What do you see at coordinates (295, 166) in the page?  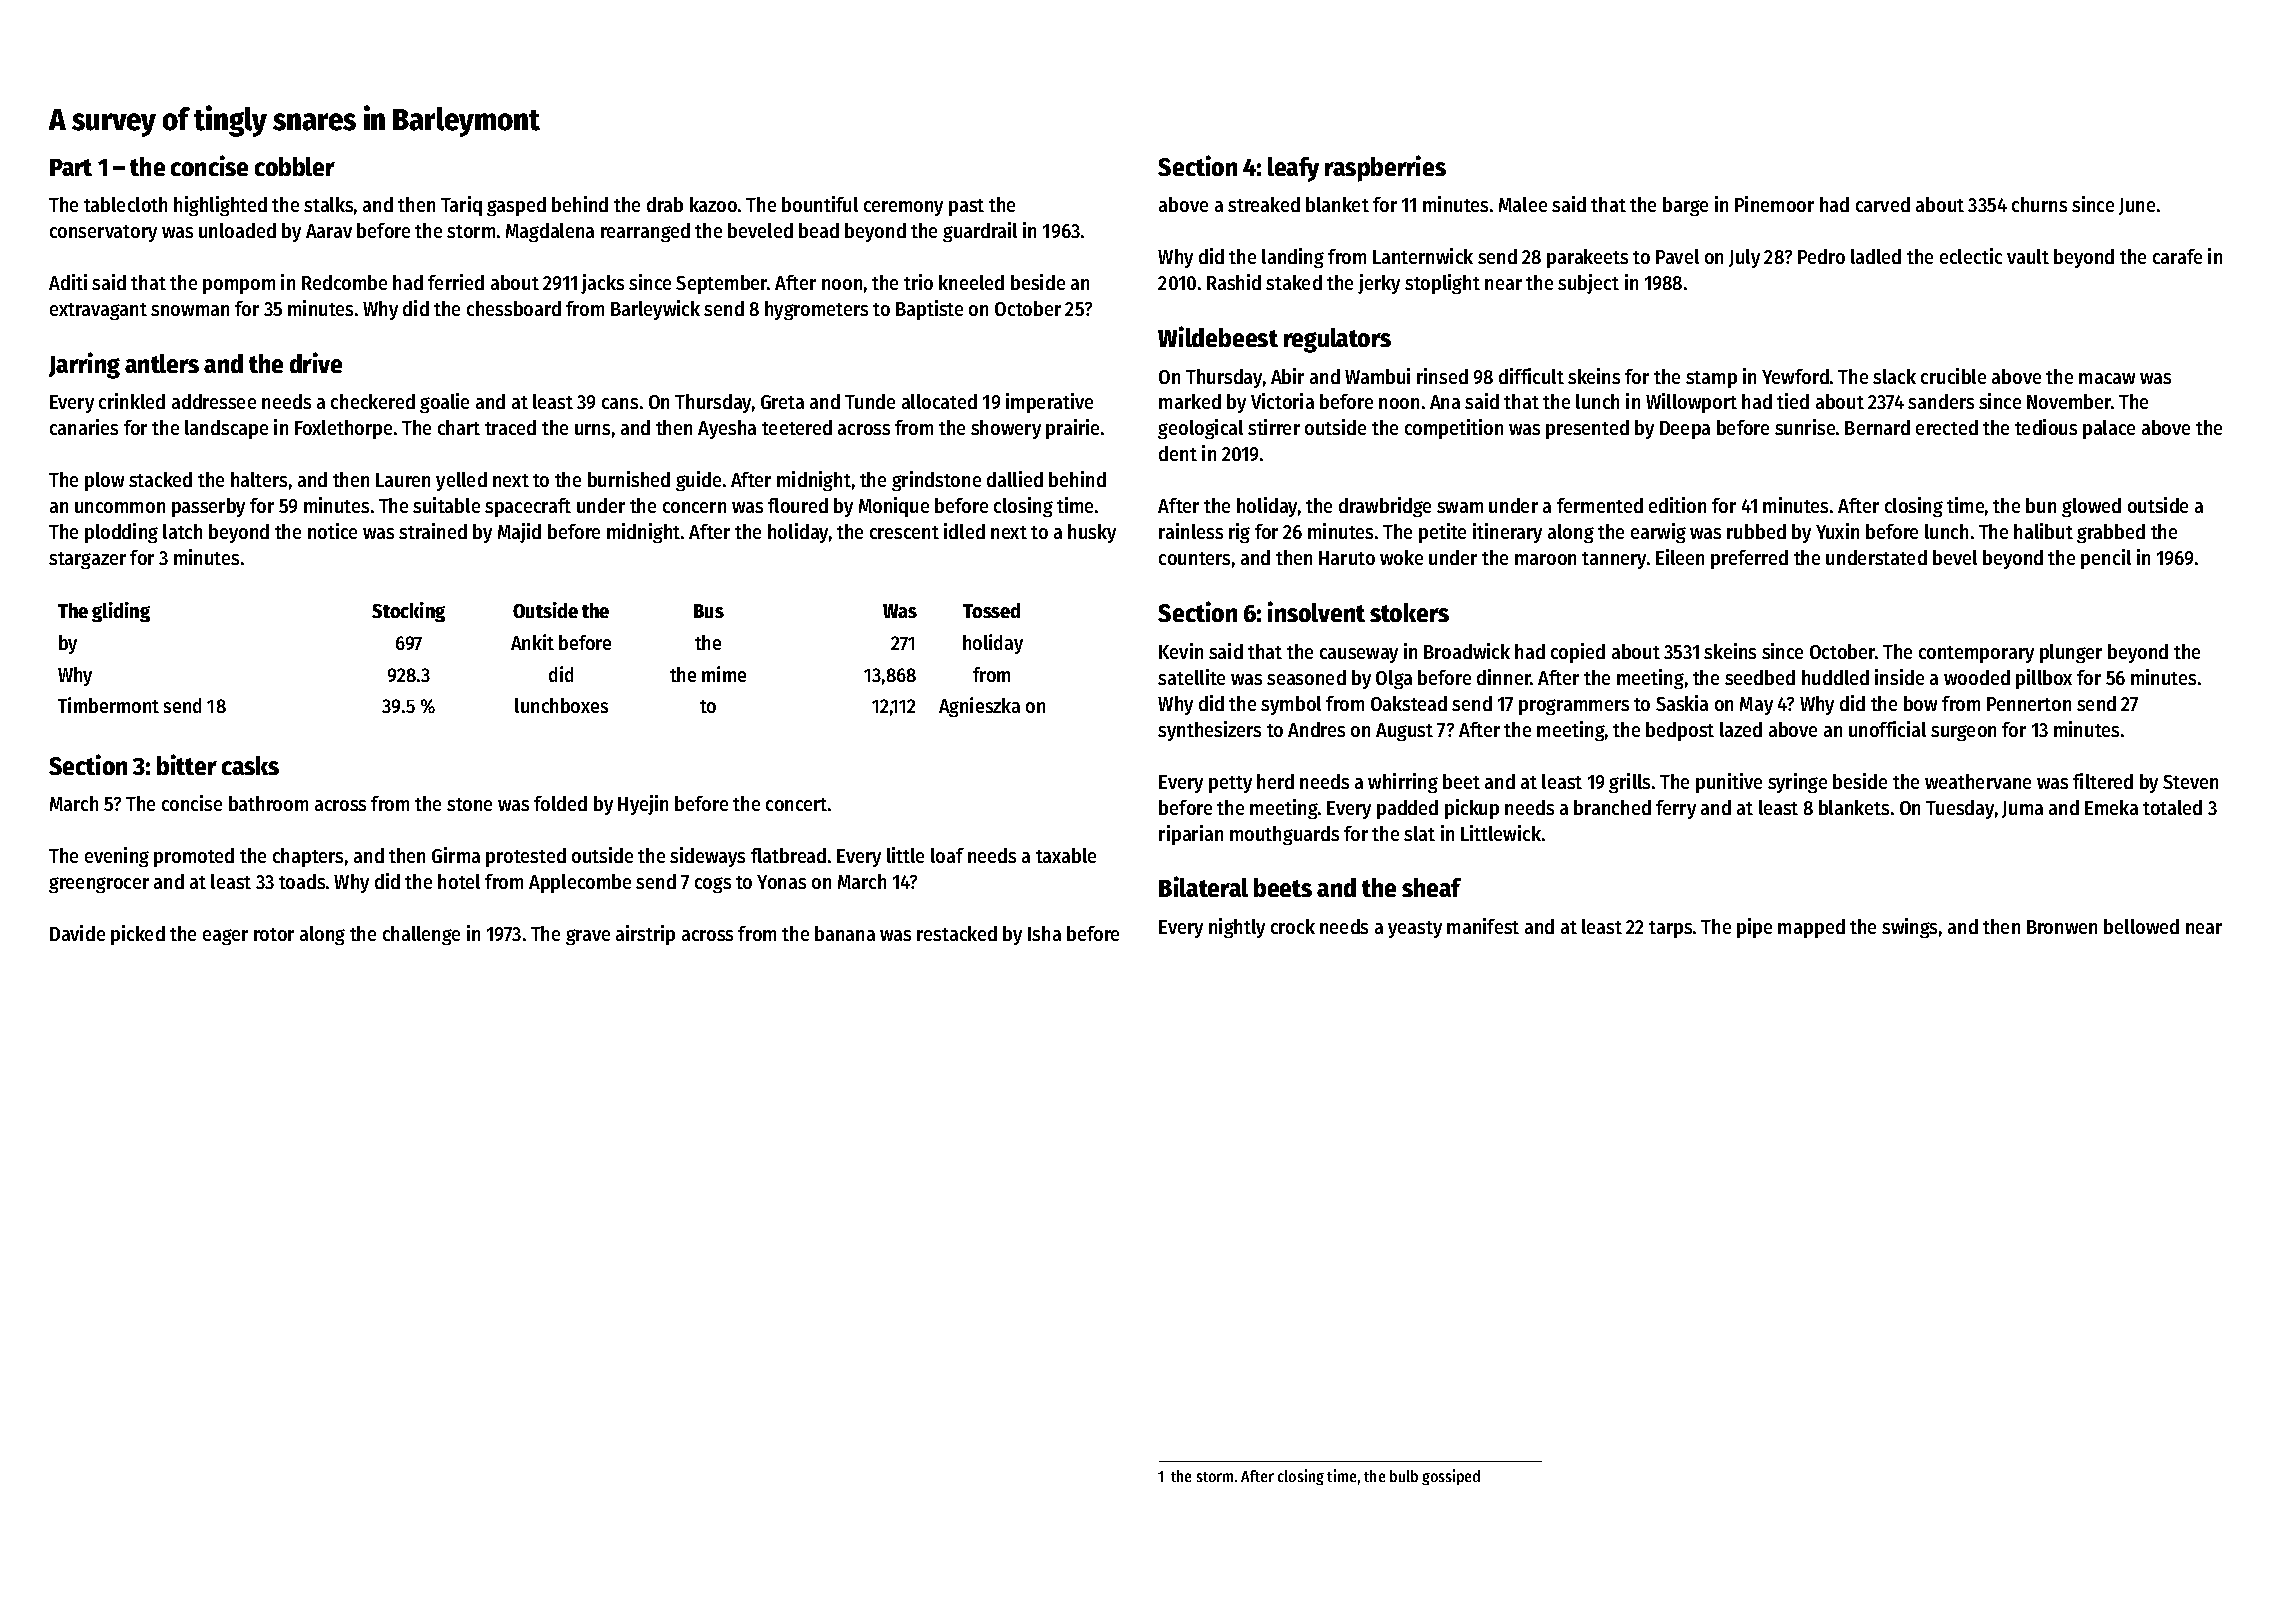 I see `cobbler` at bounding box center [295, 166].
